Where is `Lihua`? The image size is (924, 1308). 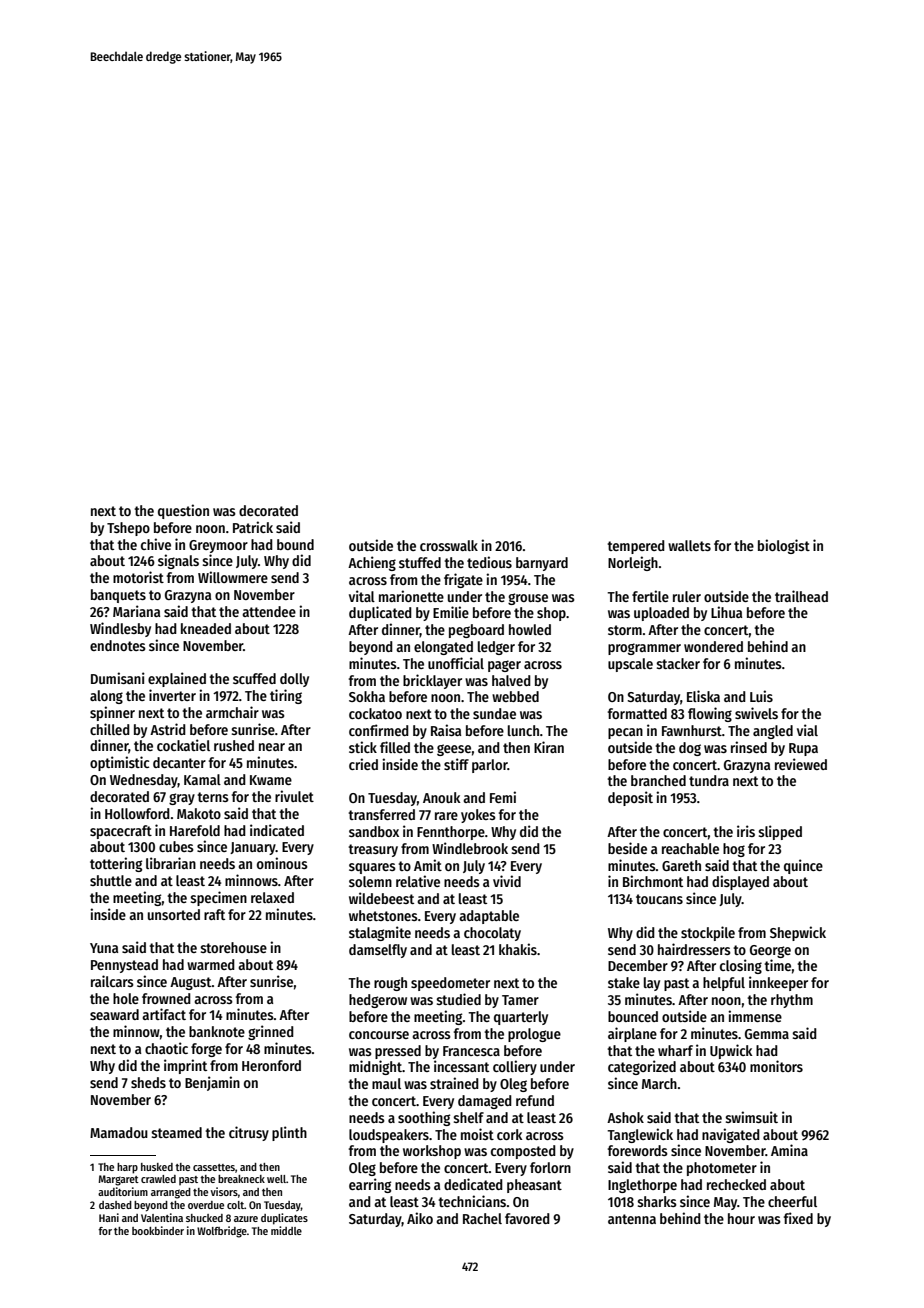
Lihua is located at coordinates (726, 612).
